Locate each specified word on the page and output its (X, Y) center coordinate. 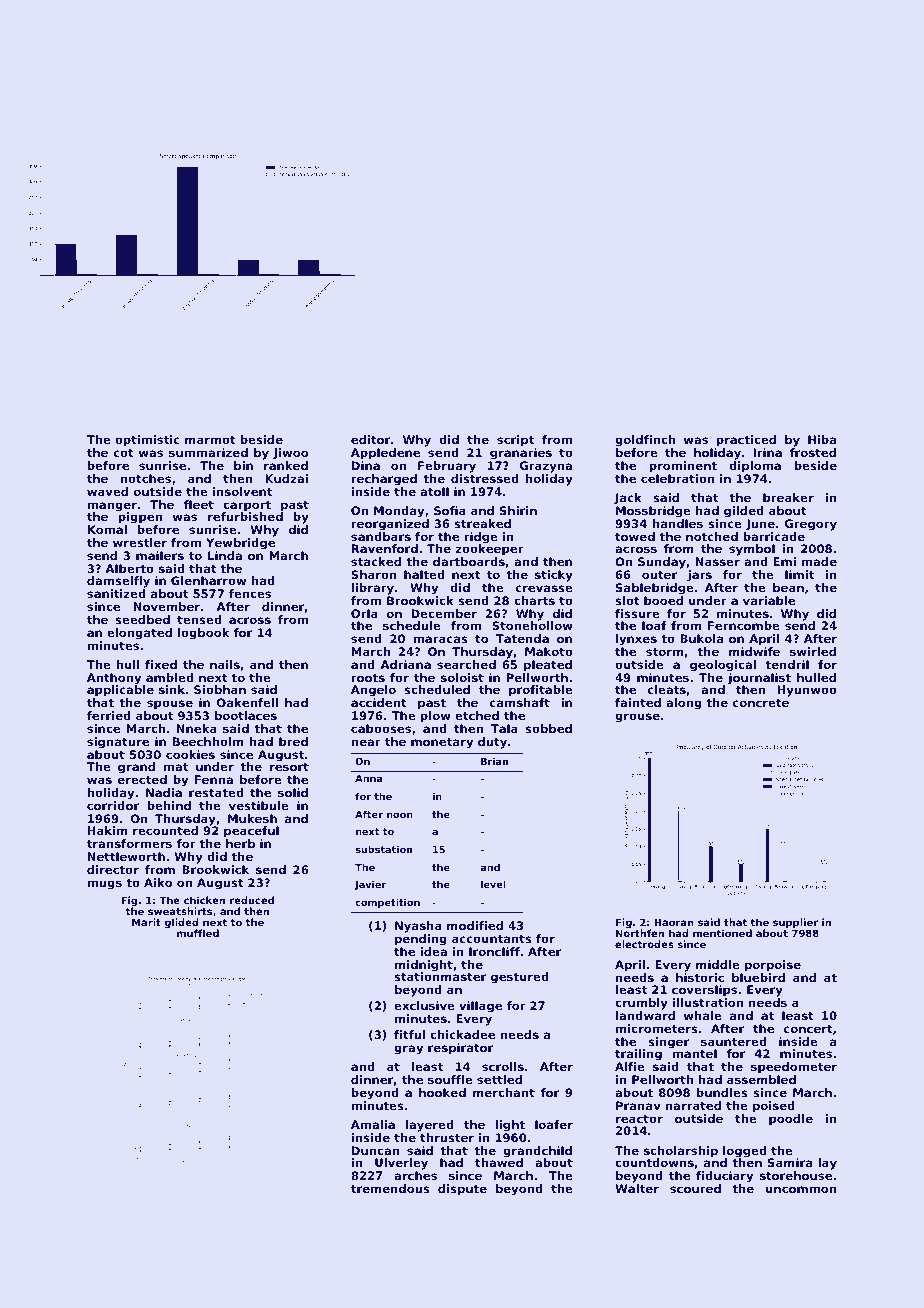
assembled (761, 1079)
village (480, 1007)
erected (142, 779)
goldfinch (645, 441)
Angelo (373, 691)
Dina (366, 465)
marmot (210, 440)
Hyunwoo (807, 691)
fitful (409, 1034)
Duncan (375, 1150)
